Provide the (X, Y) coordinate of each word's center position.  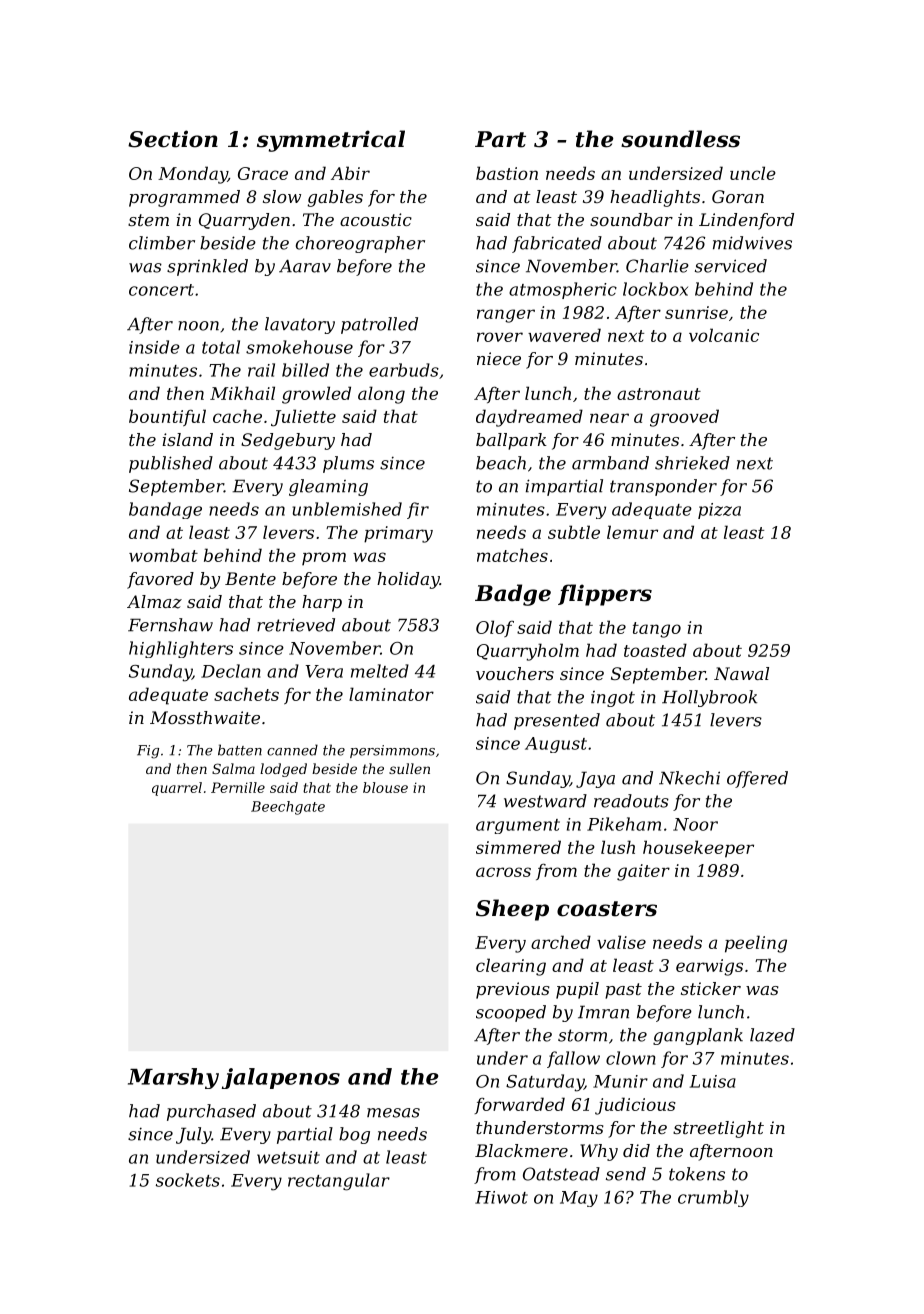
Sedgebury (288, 441)
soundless (680, 139)
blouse (385, 787)
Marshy (173, 1078)
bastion (507, 173)
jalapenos (281, 1078)
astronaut (659, 394)
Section (173, 139)
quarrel (177, 789)
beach (501, 463)
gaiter (643, 872)
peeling (756, 944)
